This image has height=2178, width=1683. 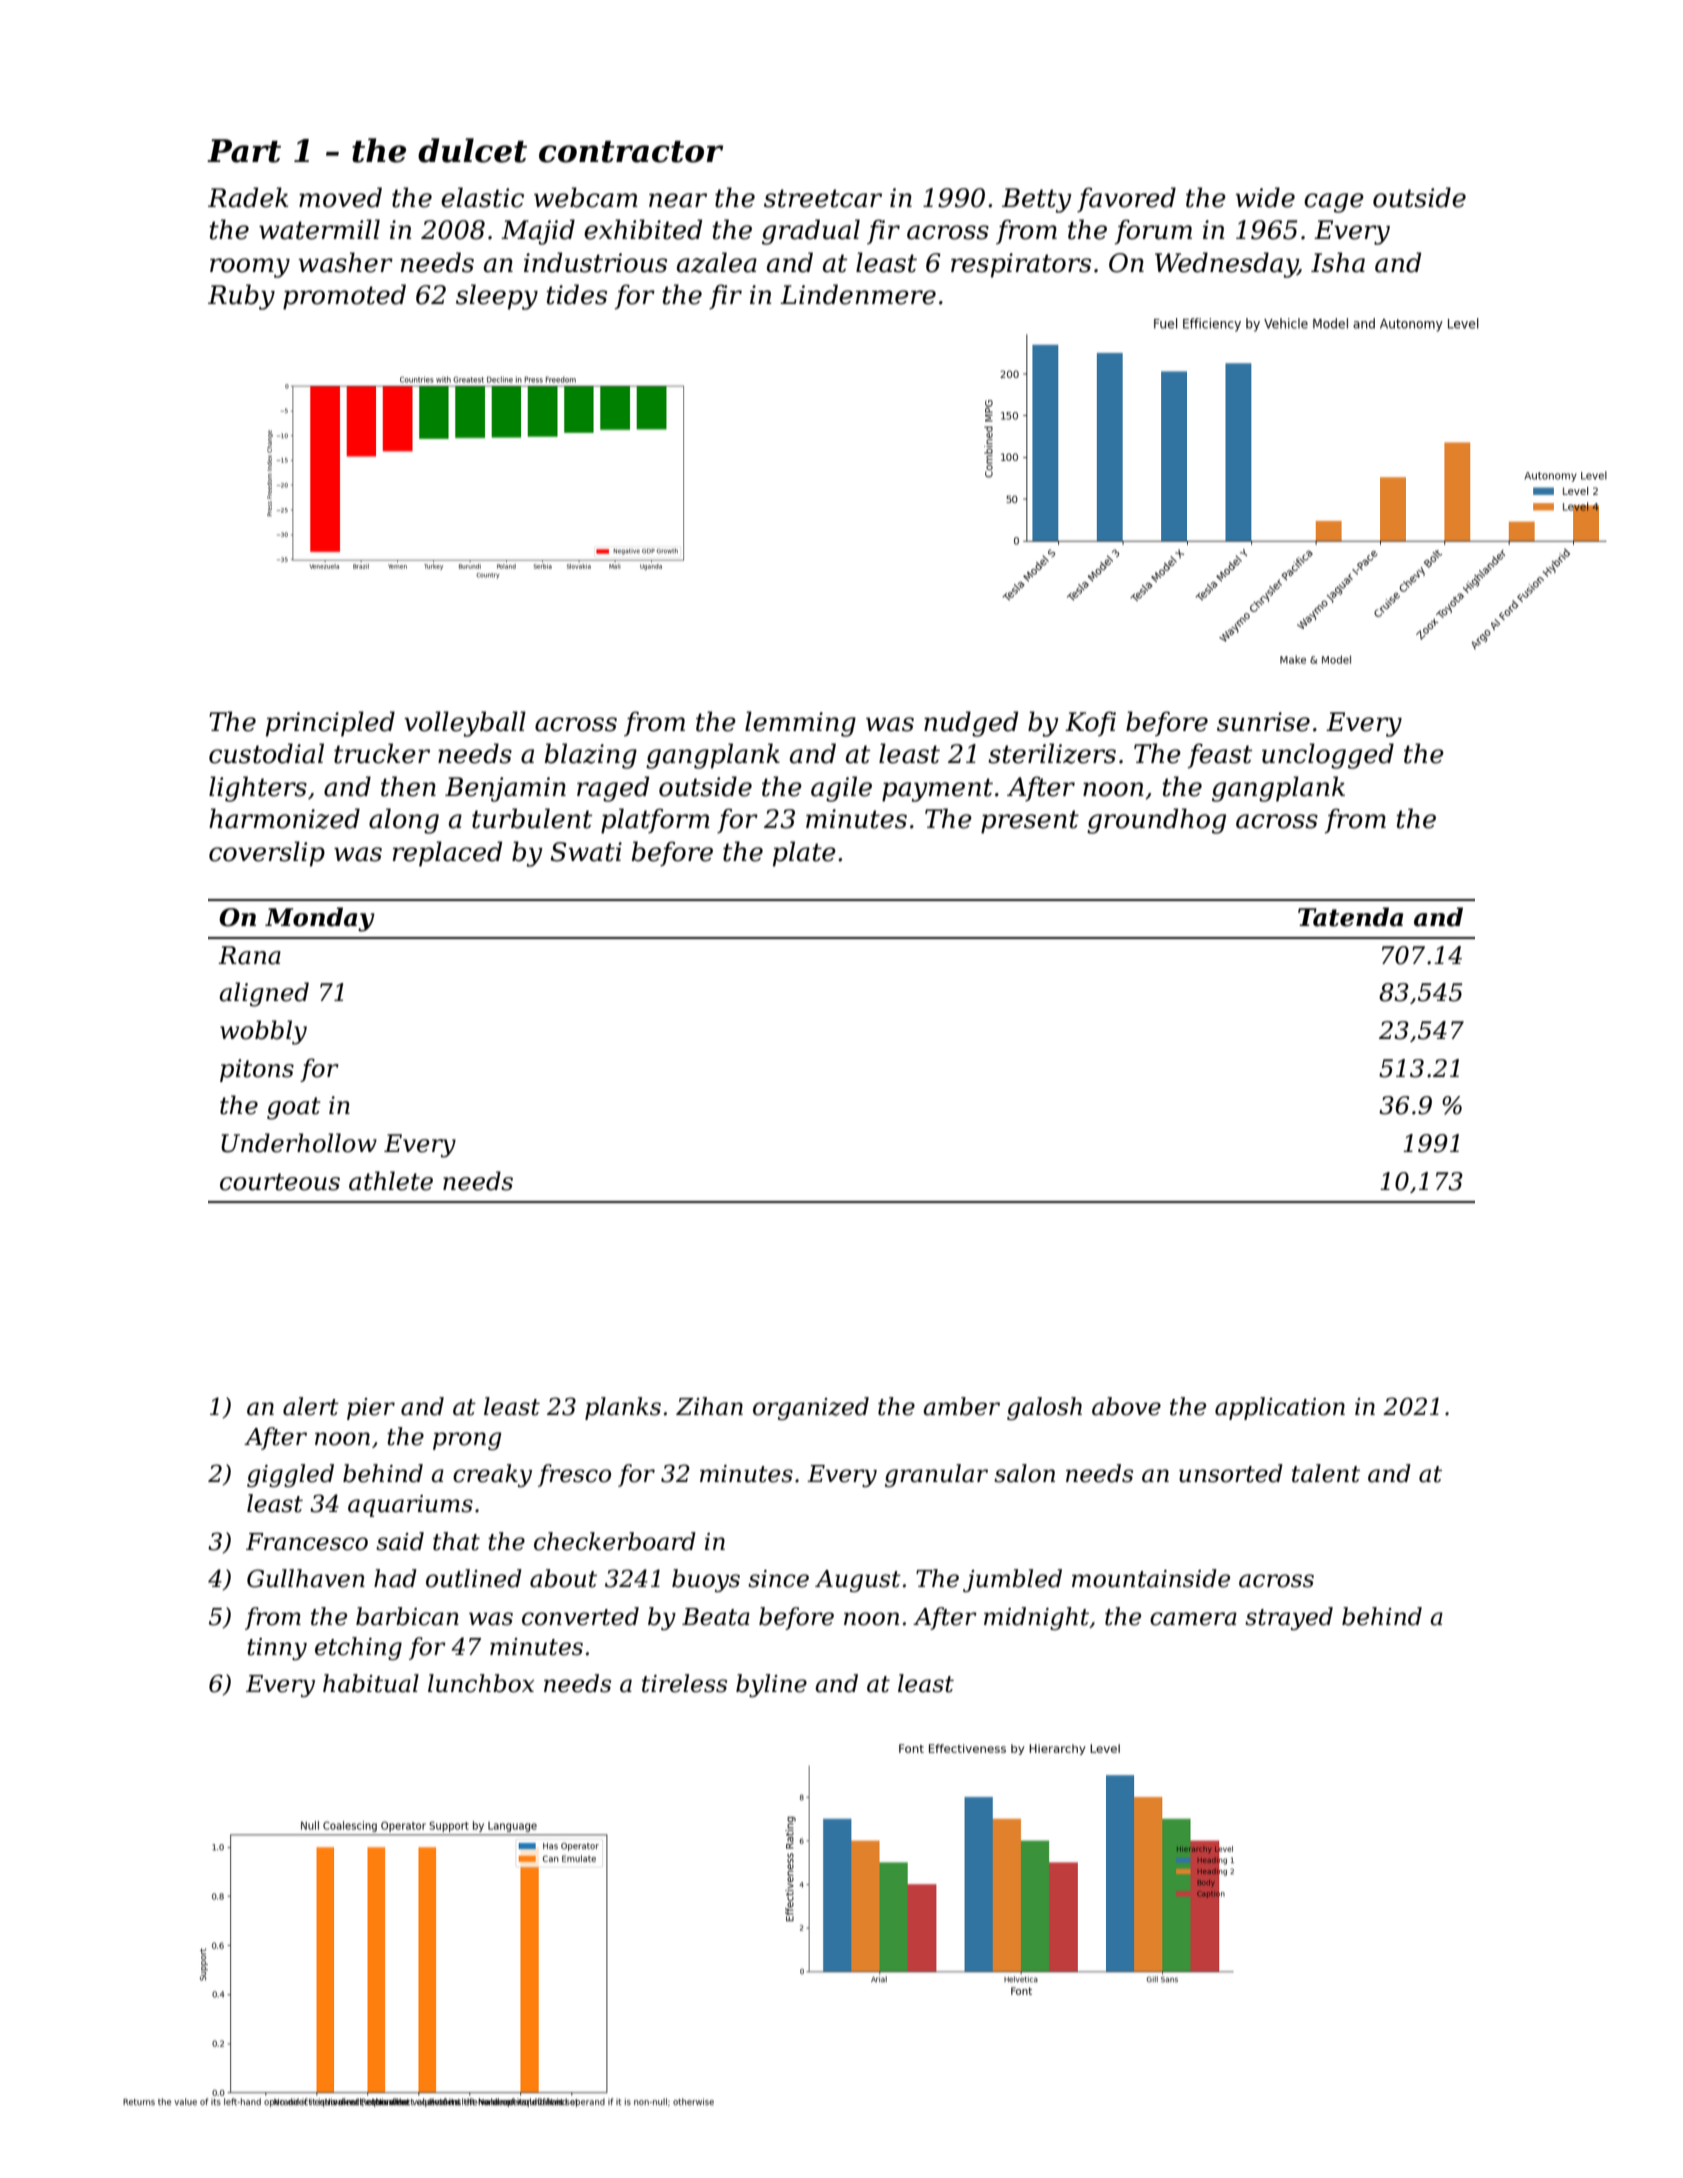 I want to click on sunrise, so click(x=1263, y=722).
